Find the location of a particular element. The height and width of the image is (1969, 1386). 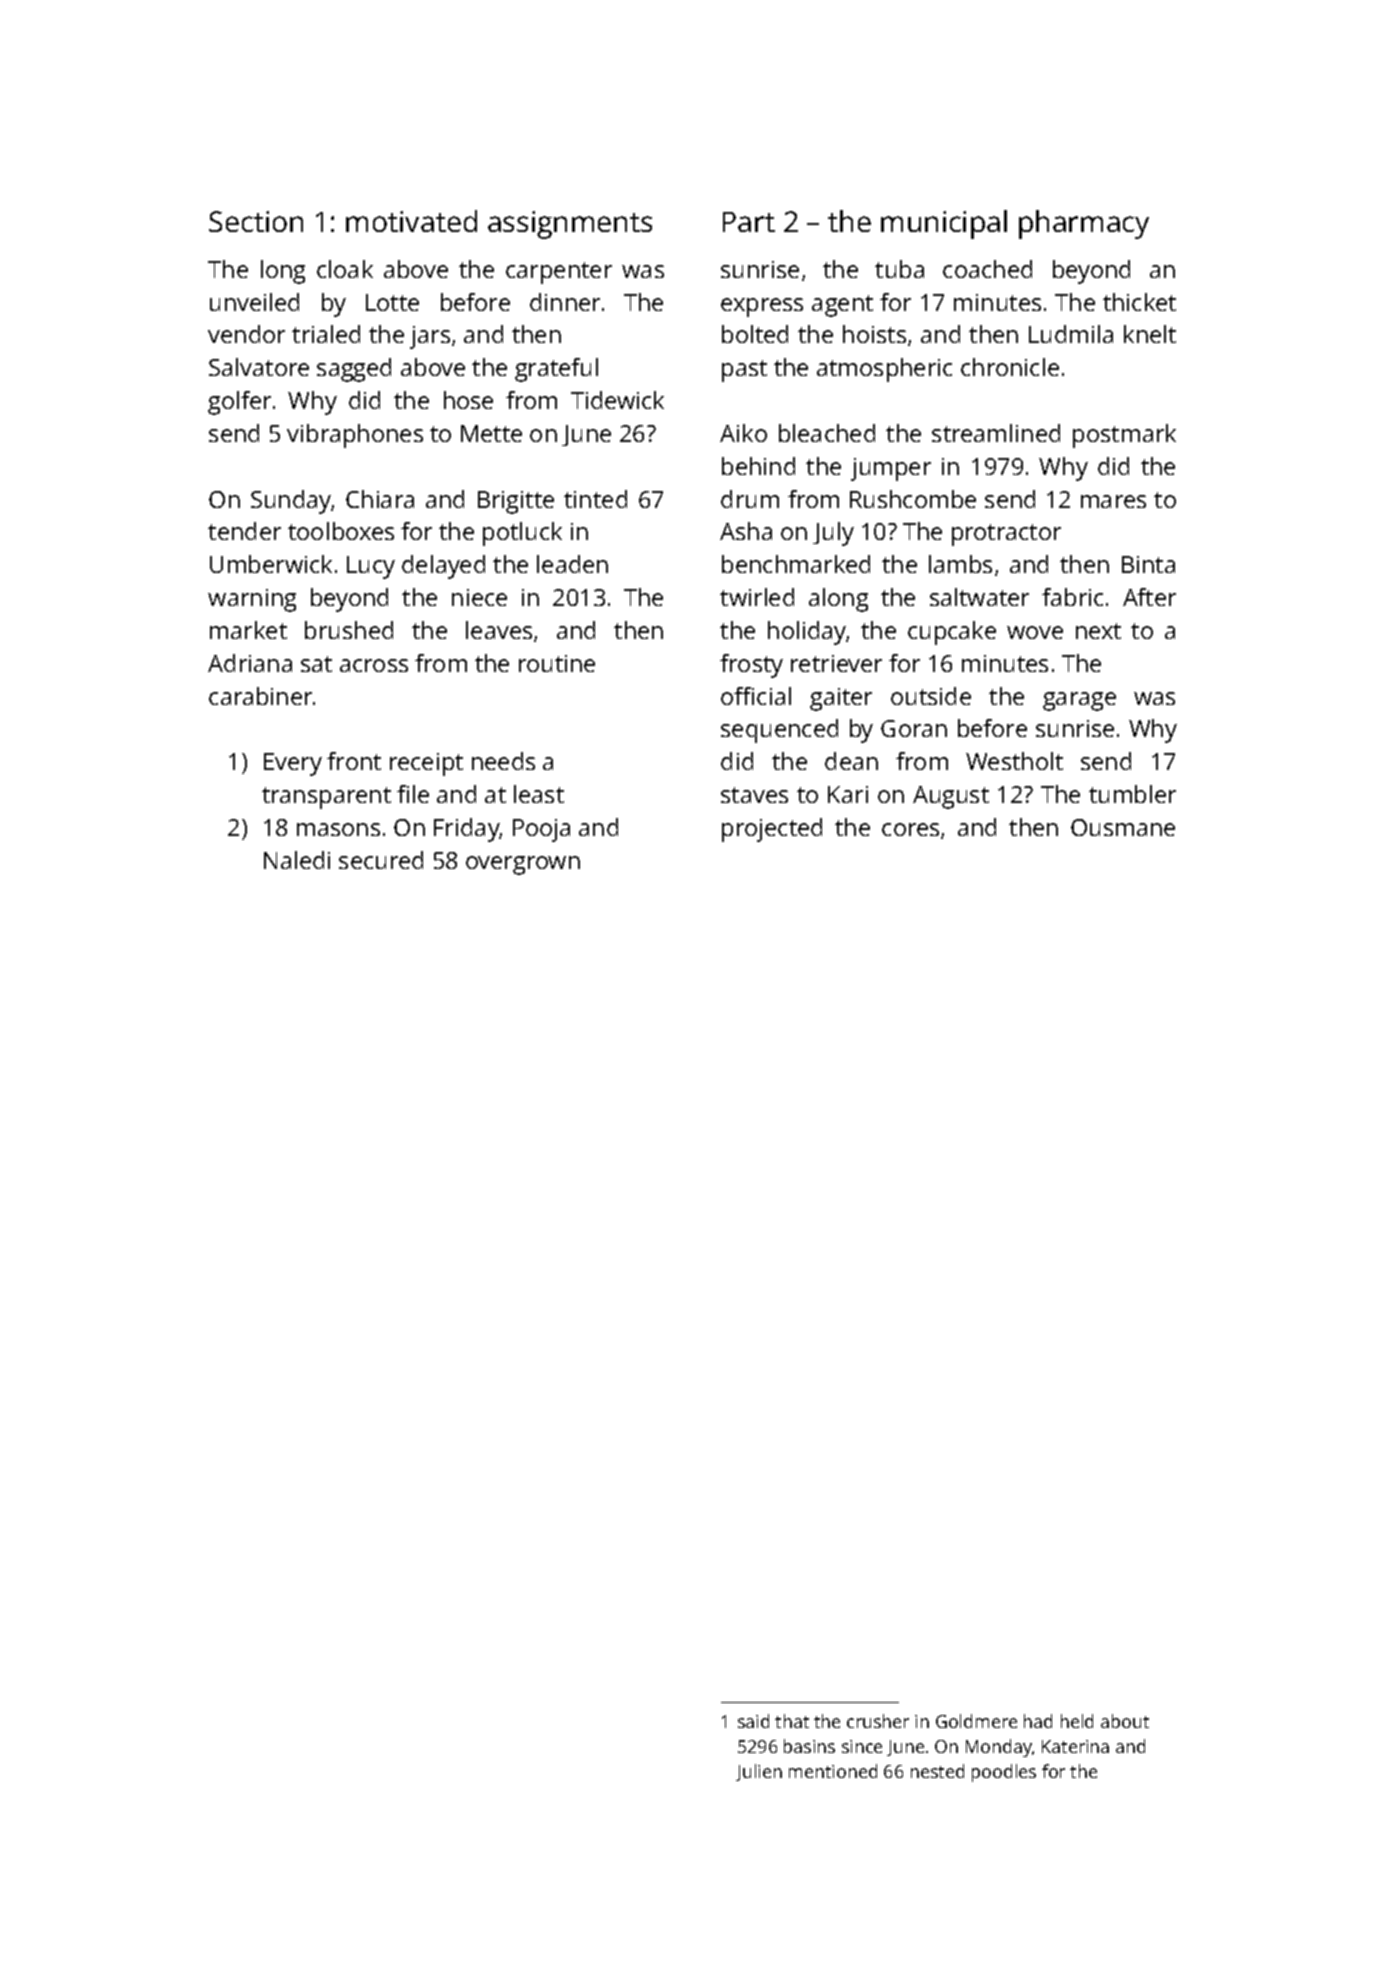

Julien is located at coordinates (759, 1772).
